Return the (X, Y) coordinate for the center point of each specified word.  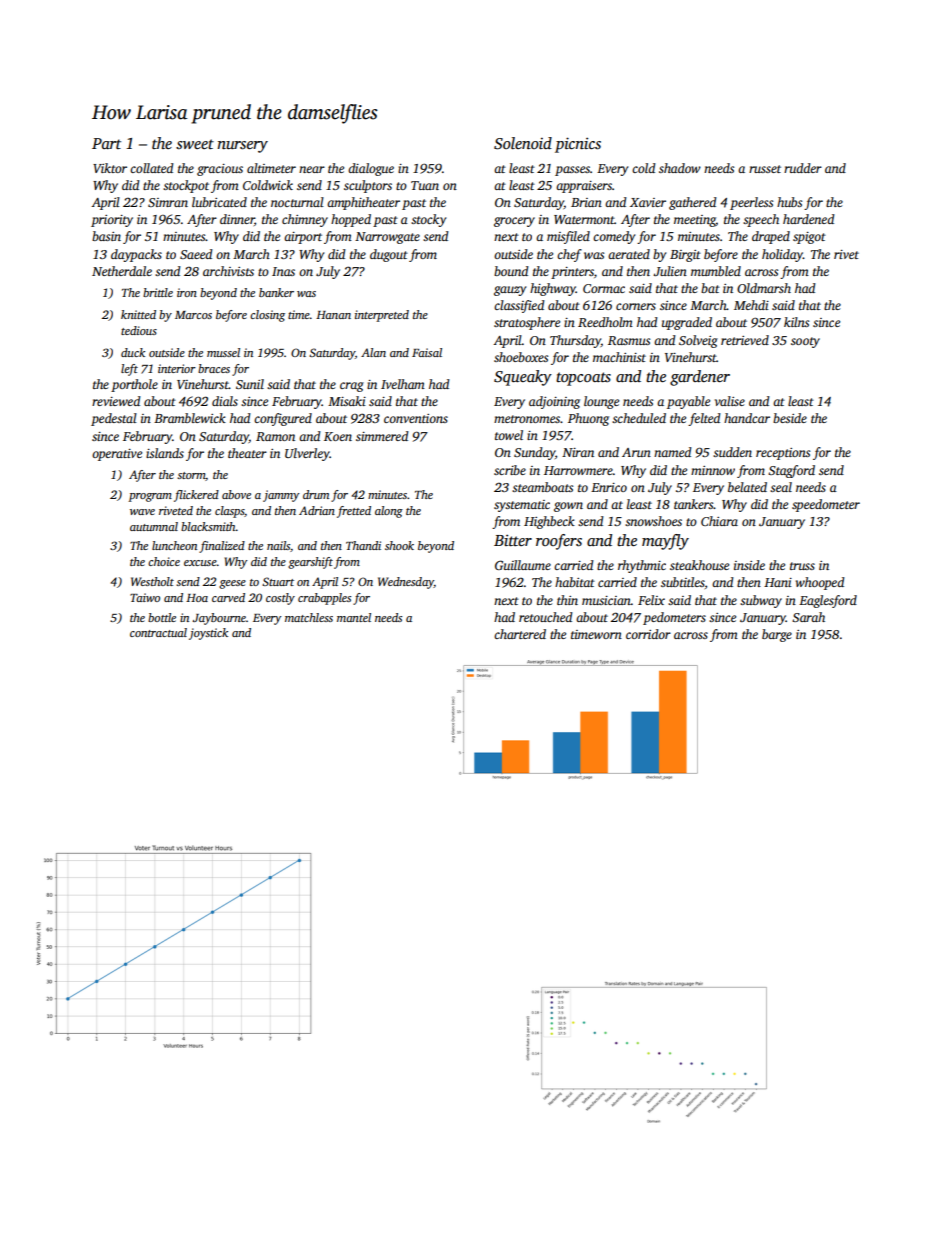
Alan (373, 352)
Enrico (609, 487)
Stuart (278, 581)
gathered (693, 203)
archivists (228, 271)
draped (771, 237)
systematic (522, 506)
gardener (700, 378)
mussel (223, 352)
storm (191, 476)
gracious (220, 170)
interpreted (382, 316)
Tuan (425, 185)
